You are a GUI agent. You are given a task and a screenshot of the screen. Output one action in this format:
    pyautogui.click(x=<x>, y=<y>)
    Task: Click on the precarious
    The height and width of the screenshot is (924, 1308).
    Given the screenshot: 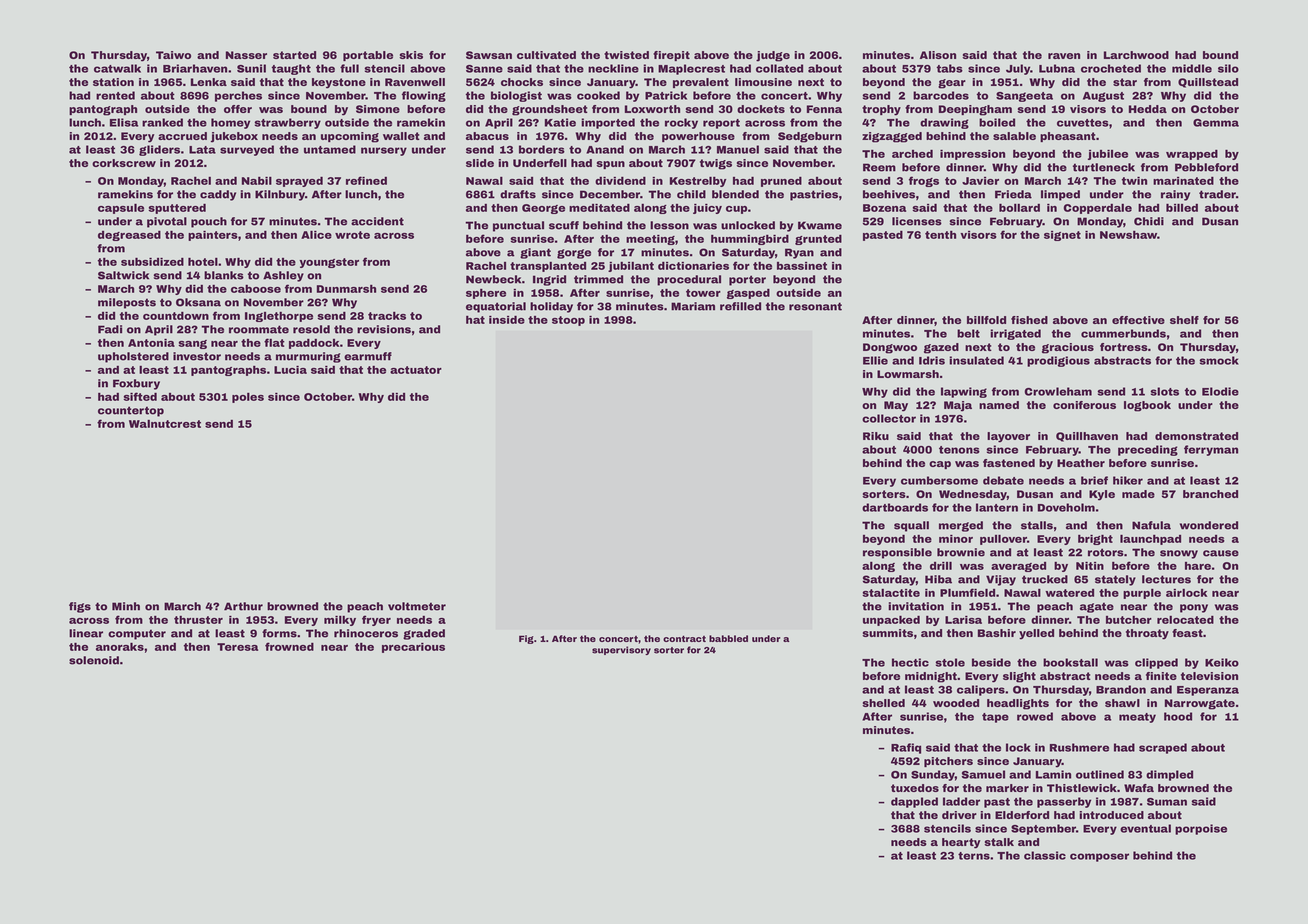 What is the action you would take?
    pyautogui.click(x=413, y=648)
